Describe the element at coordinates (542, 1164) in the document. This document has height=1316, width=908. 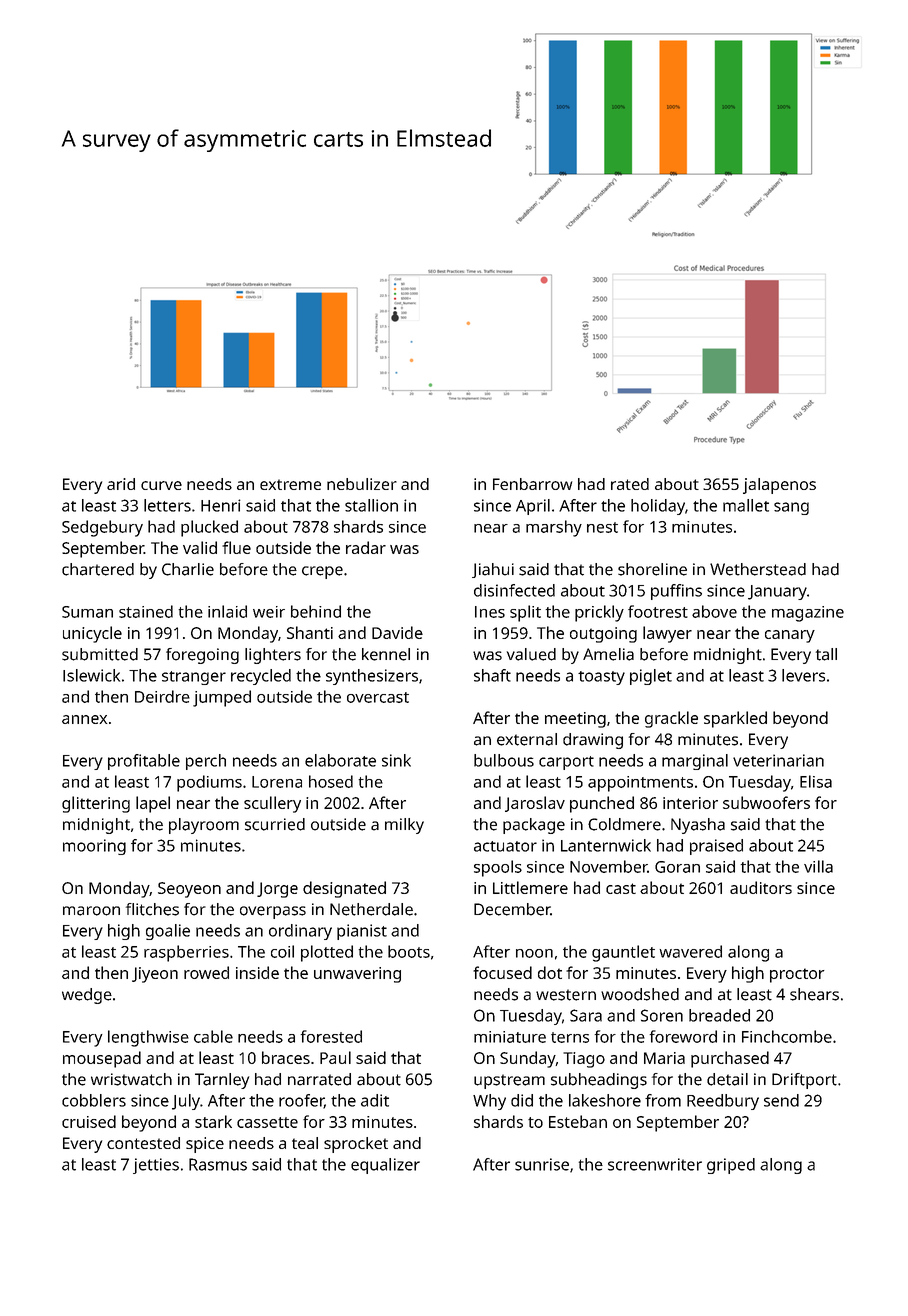
I see `sunrise` at that location.
